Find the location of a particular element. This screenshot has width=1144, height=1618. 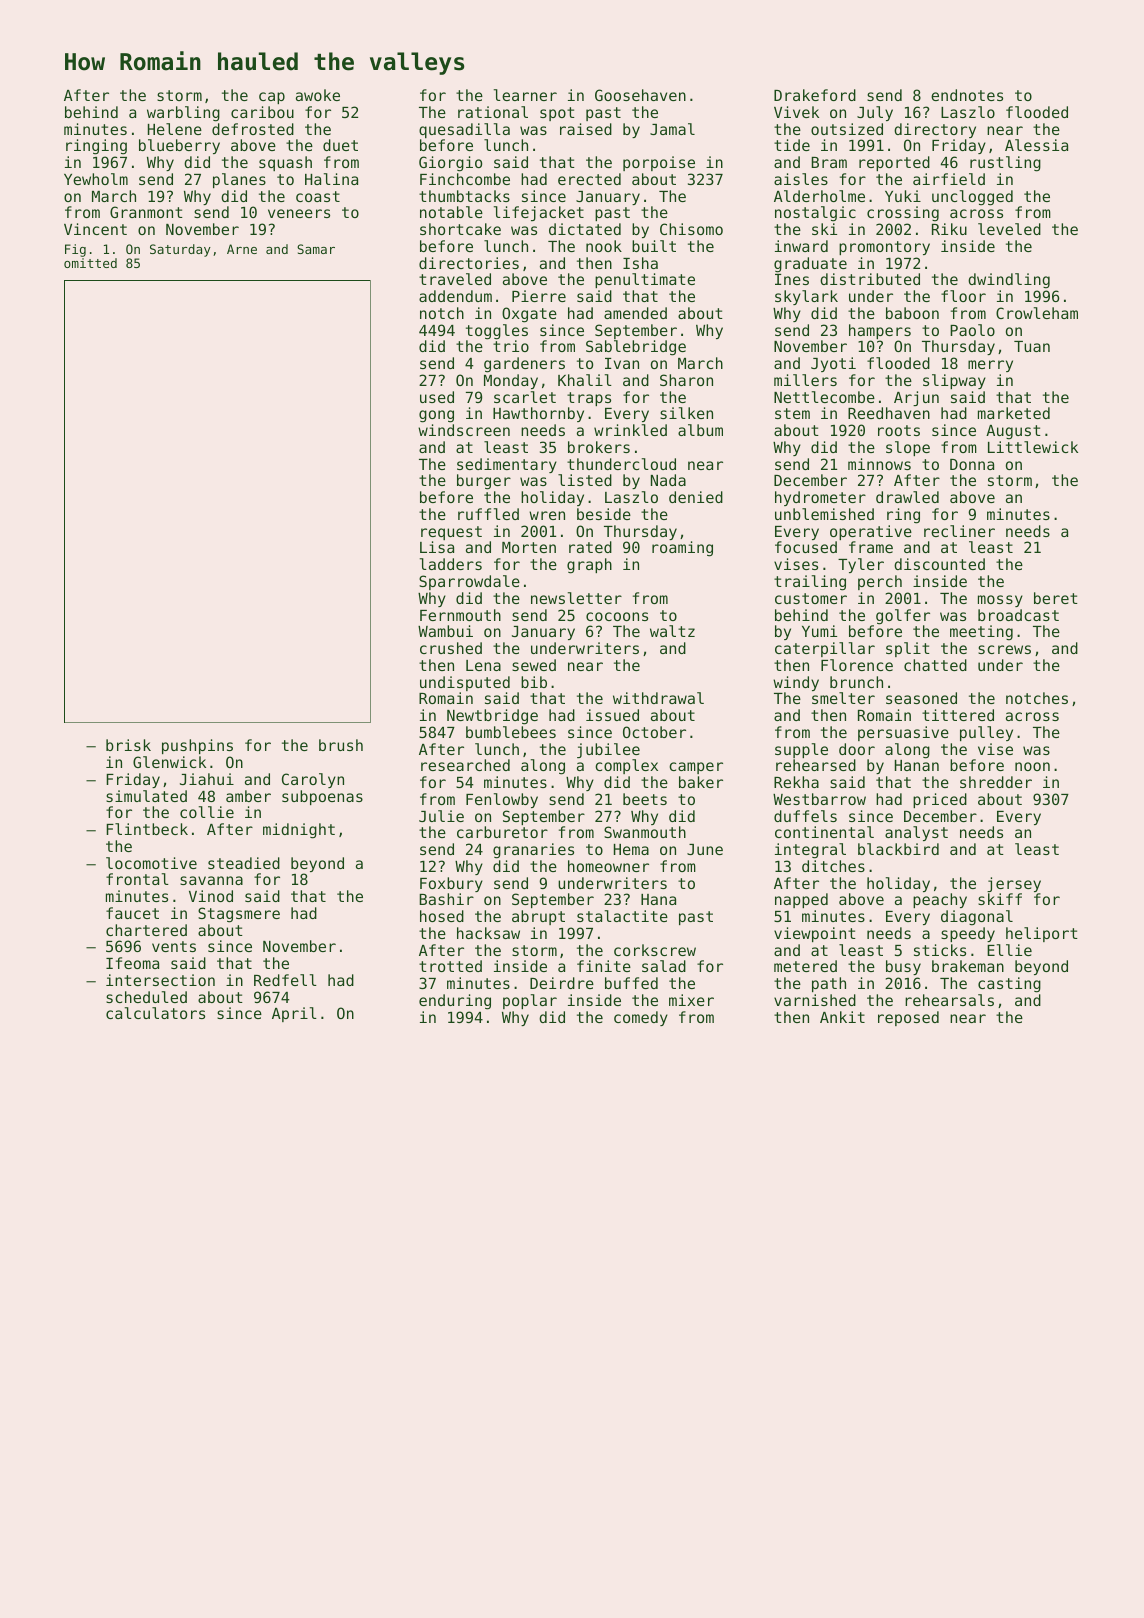

rational is located at coordinates (493, 112).
